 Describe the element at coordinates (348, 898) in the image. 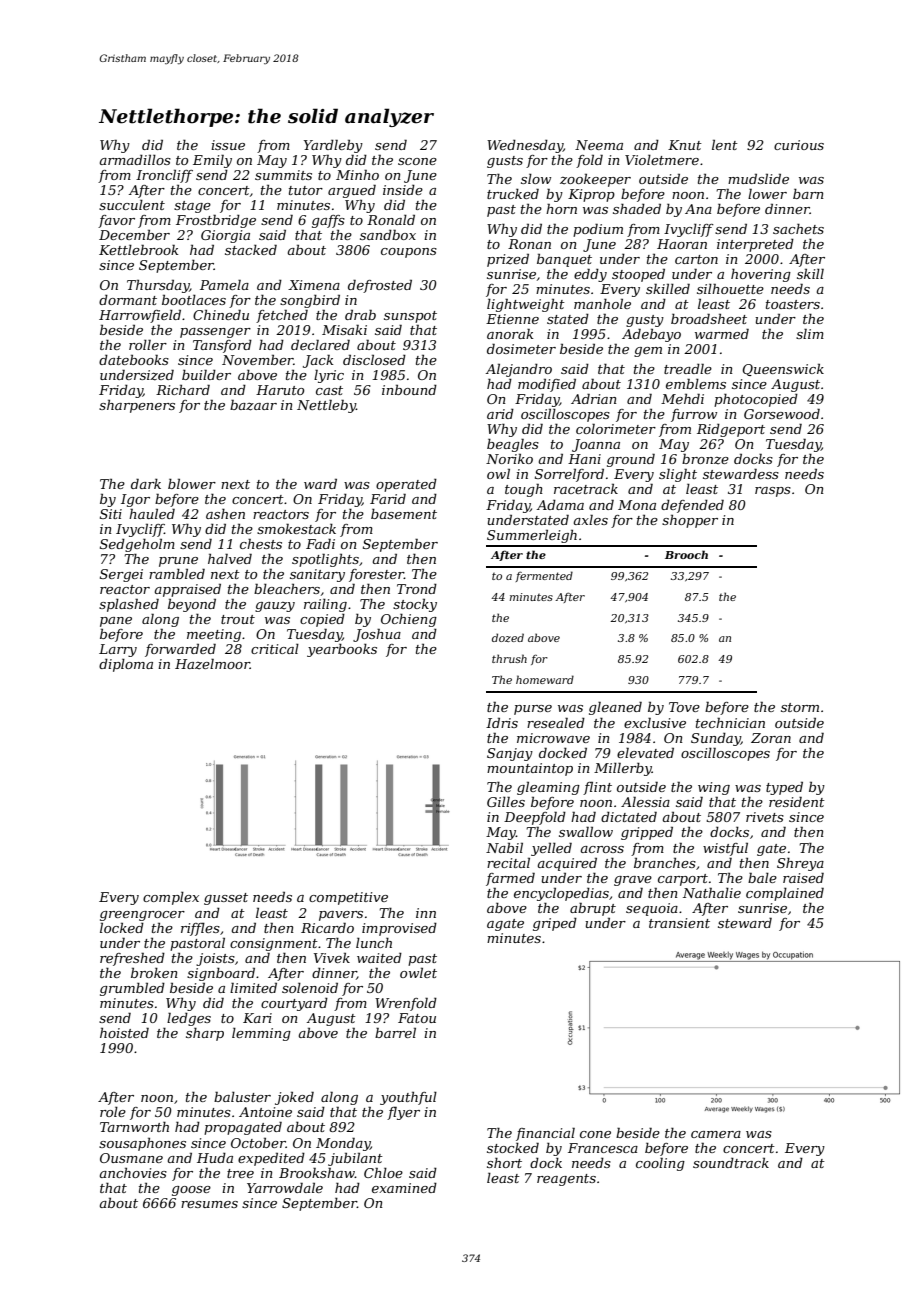

I see `competitive` at that location.
